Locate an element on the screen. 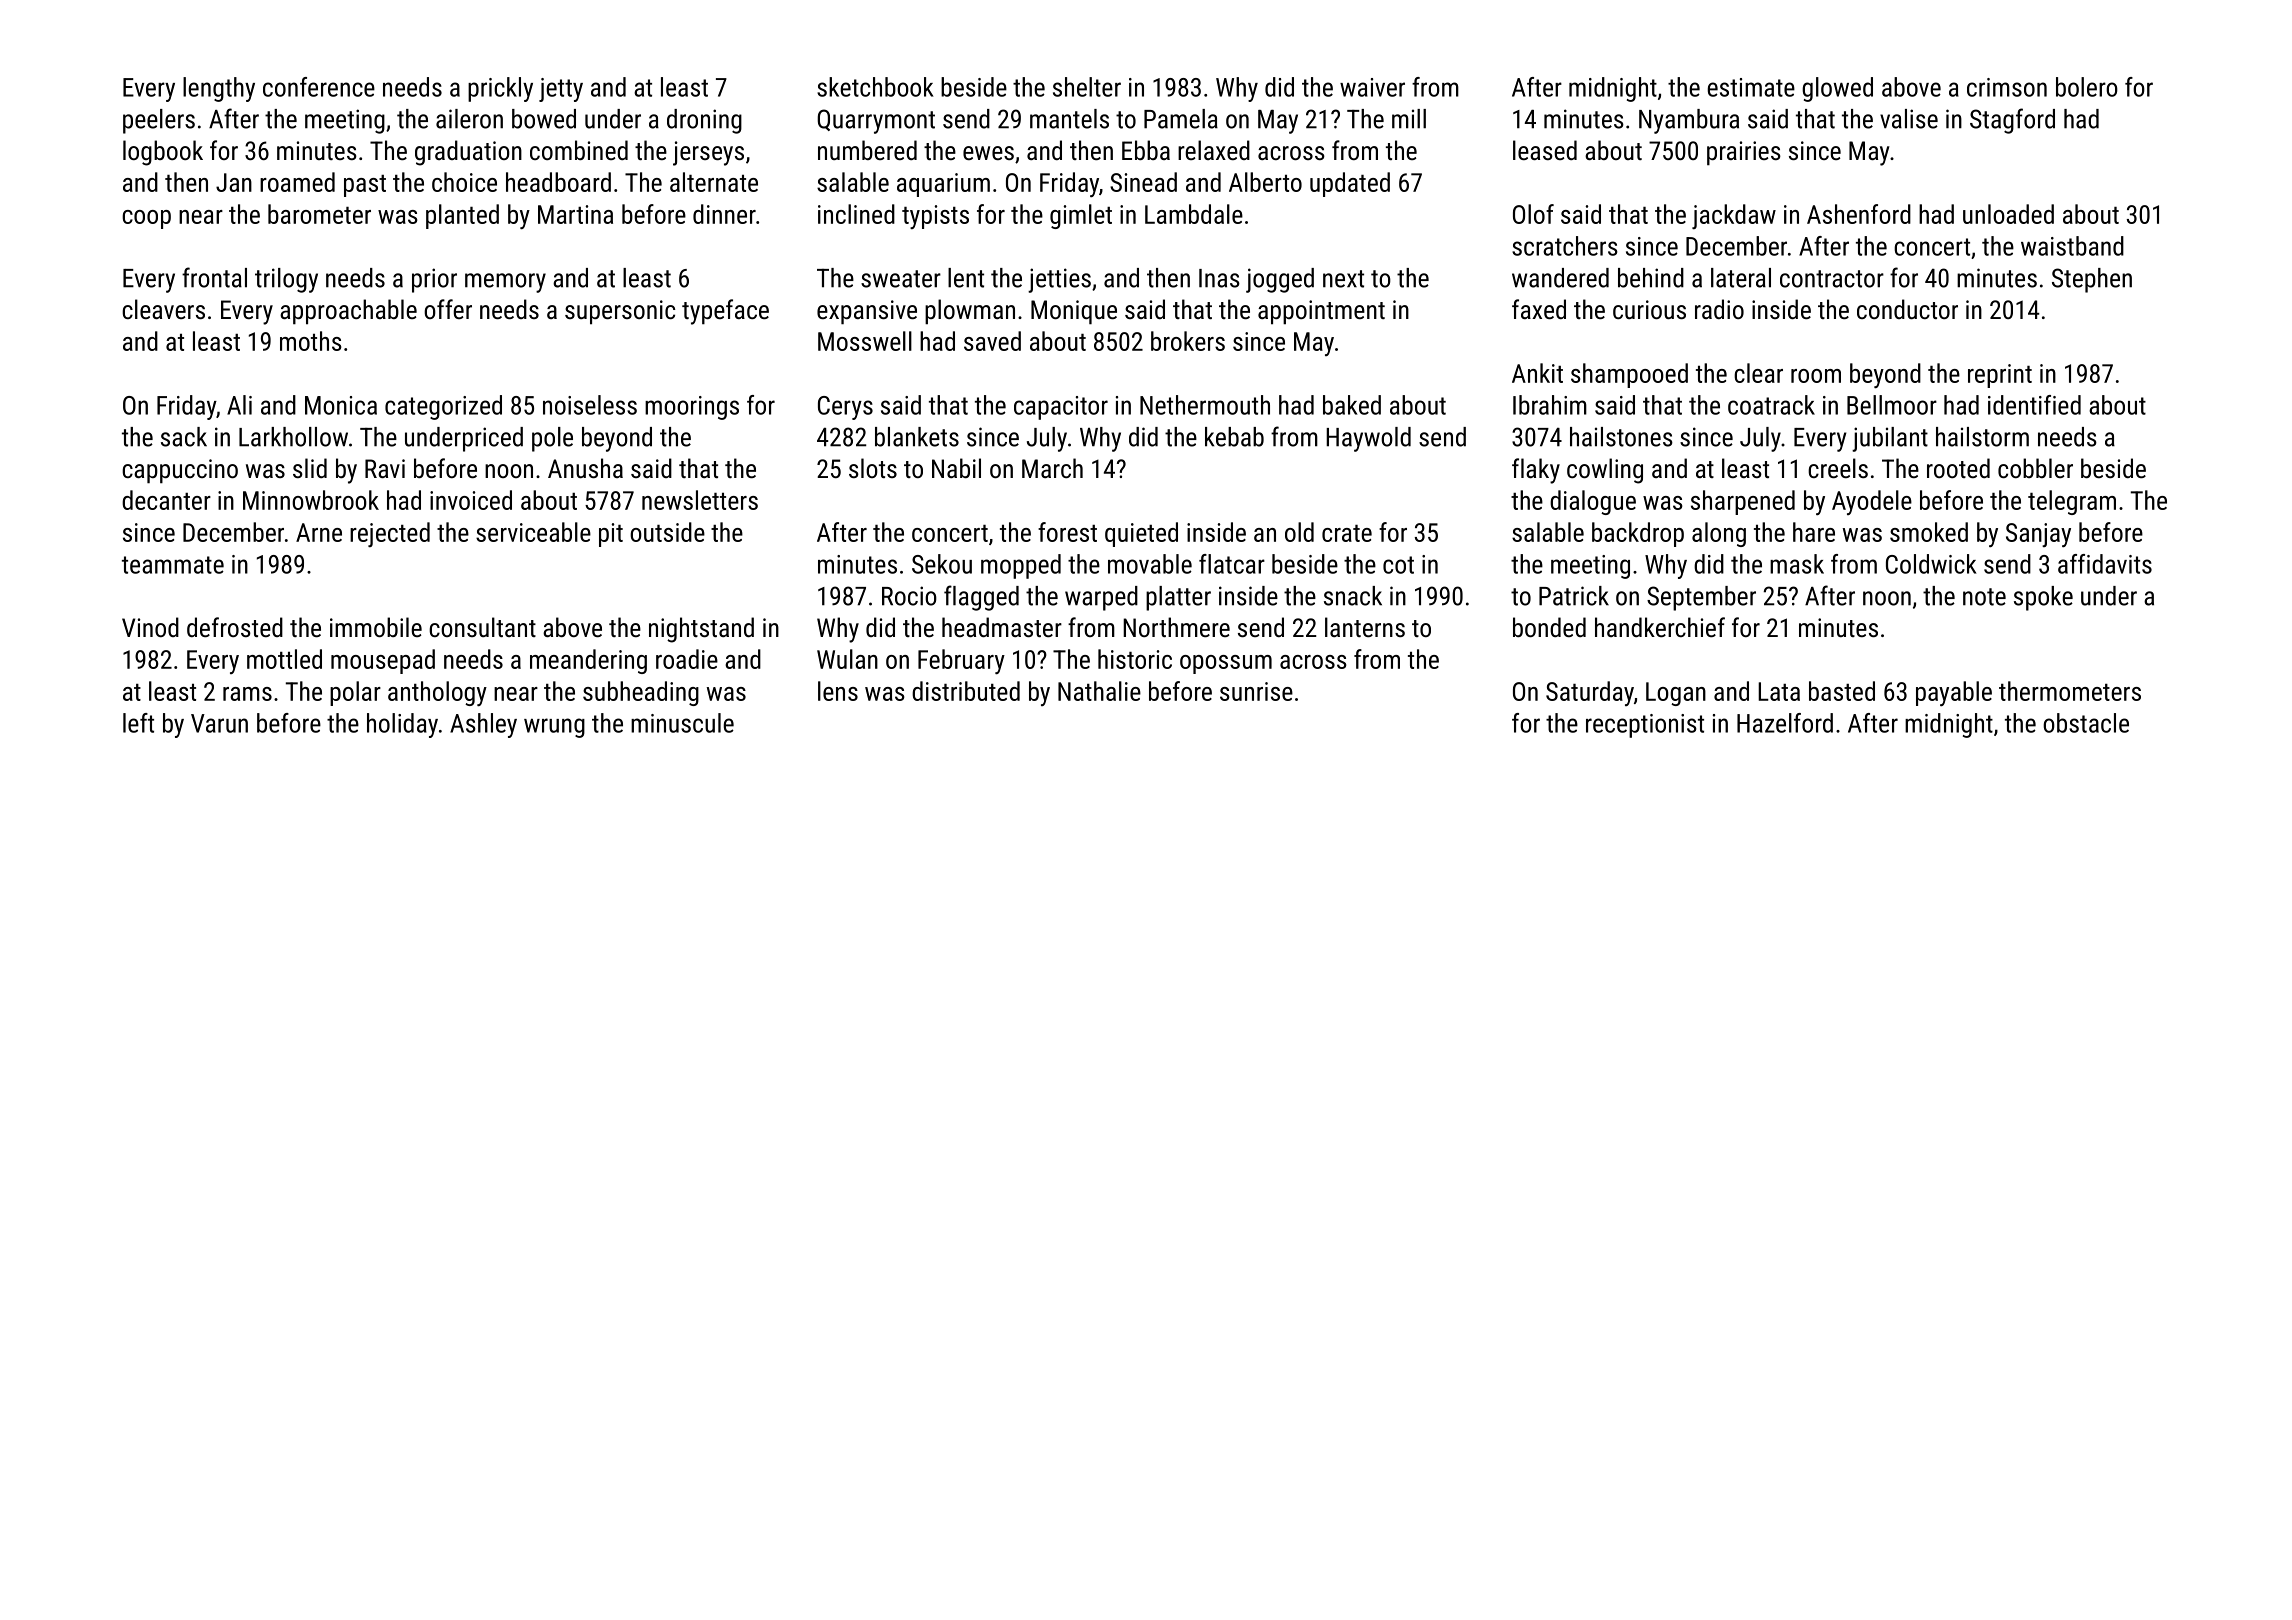 This screenshot has width=2292, height=1620. Pamela is located at coordinates (1181, 119).
